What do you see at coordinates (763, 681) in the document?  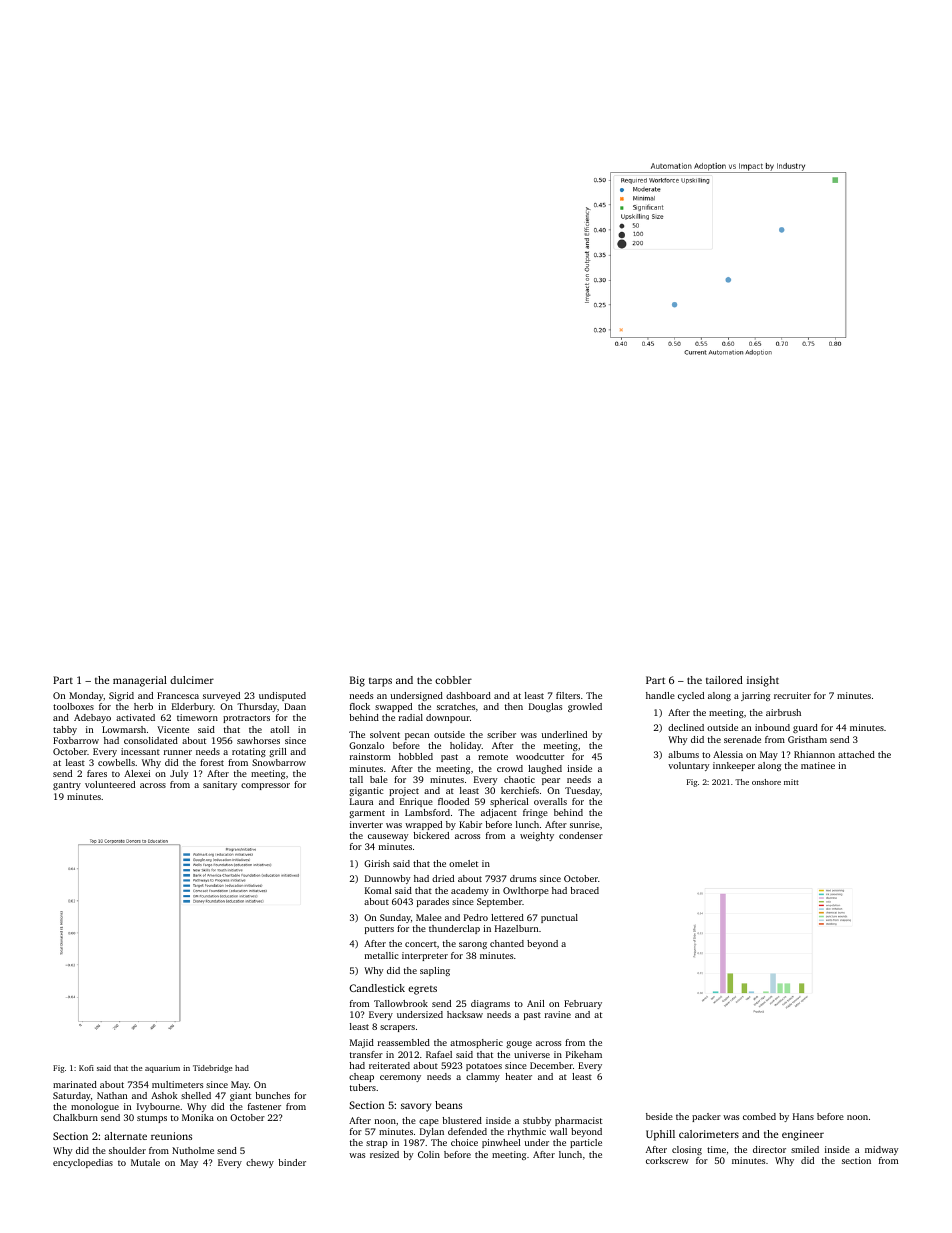 I see `insight` at bounding box center [763, 681].
